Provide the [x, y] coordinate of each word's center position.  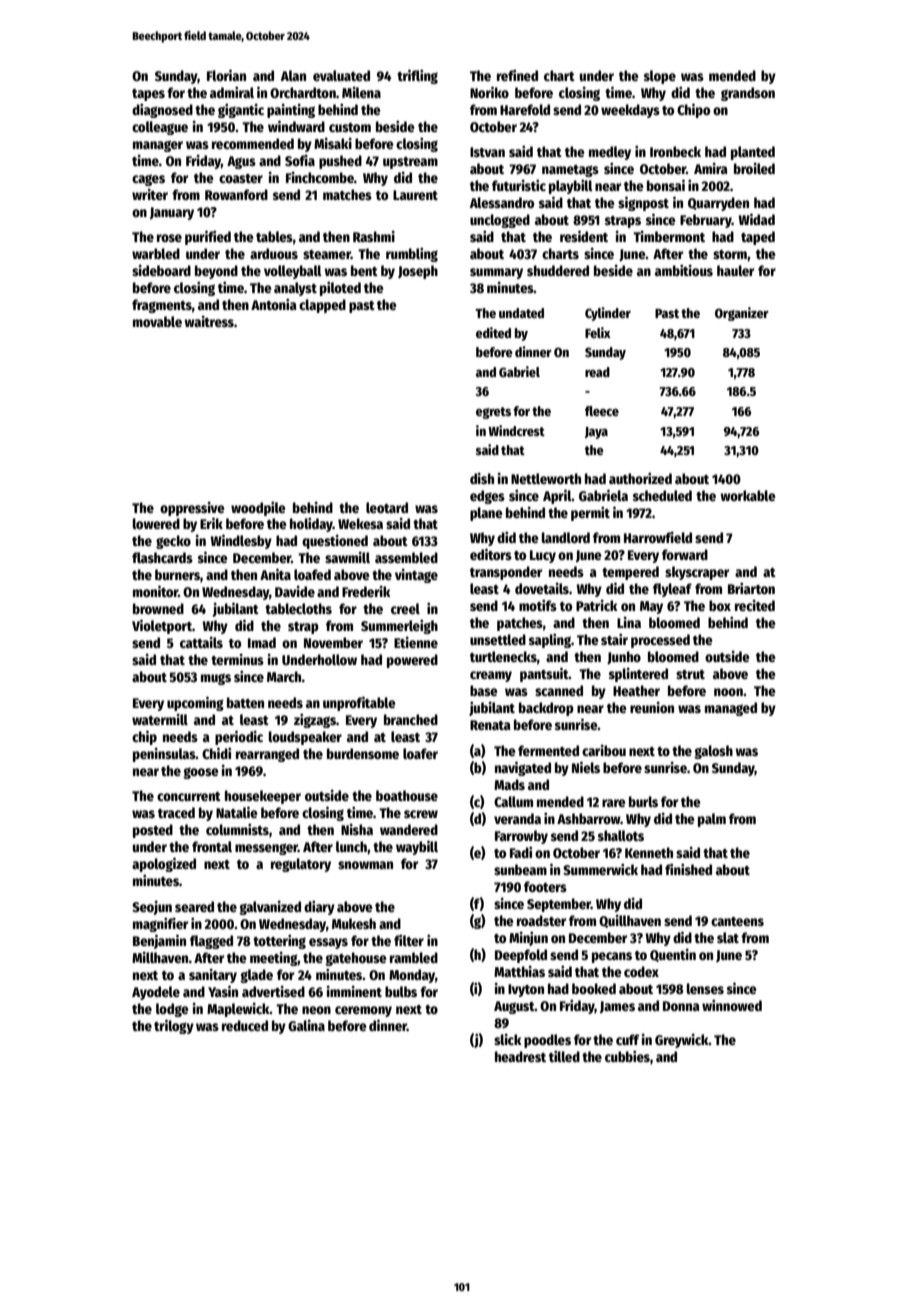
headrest [520, 1056]
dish [482, 478]
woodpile [258, 509]
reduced [245, 1025]
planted [753, 153]
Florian [226, 75]
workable [748, 495]
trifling [417, 76]
